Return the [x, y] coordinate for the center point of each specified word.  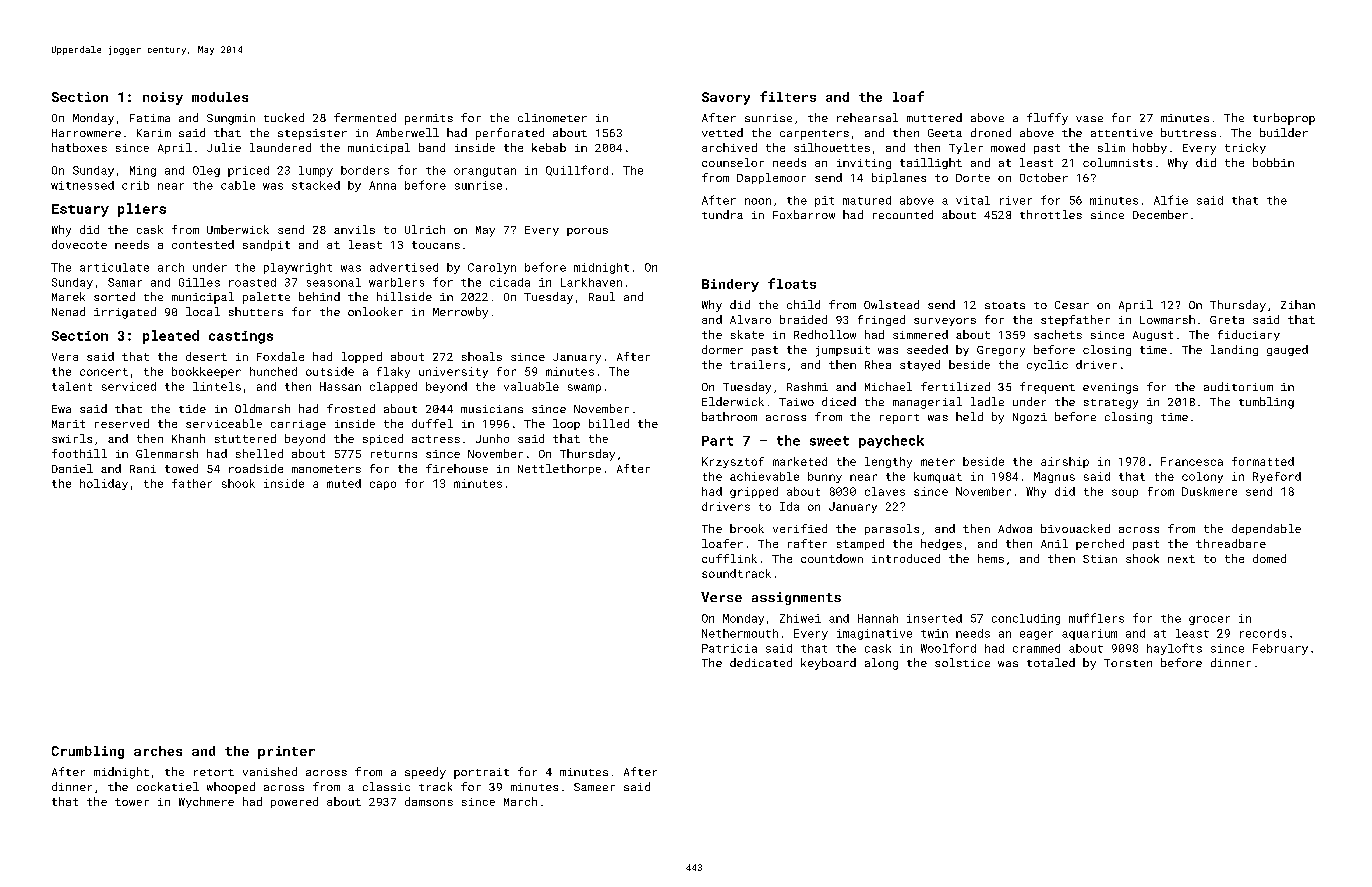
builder [1284, 132]
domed [1269, 558]
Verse [721, 597]
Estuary [80, 210]
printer [286, 752]
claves [885, 491]
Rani [143, 469]
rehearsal [867, 117]
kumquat [938, 477]
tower [132, 802]
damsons [429, 801]
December [1160, 214]
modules [220, 97]
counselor [733, 162]
